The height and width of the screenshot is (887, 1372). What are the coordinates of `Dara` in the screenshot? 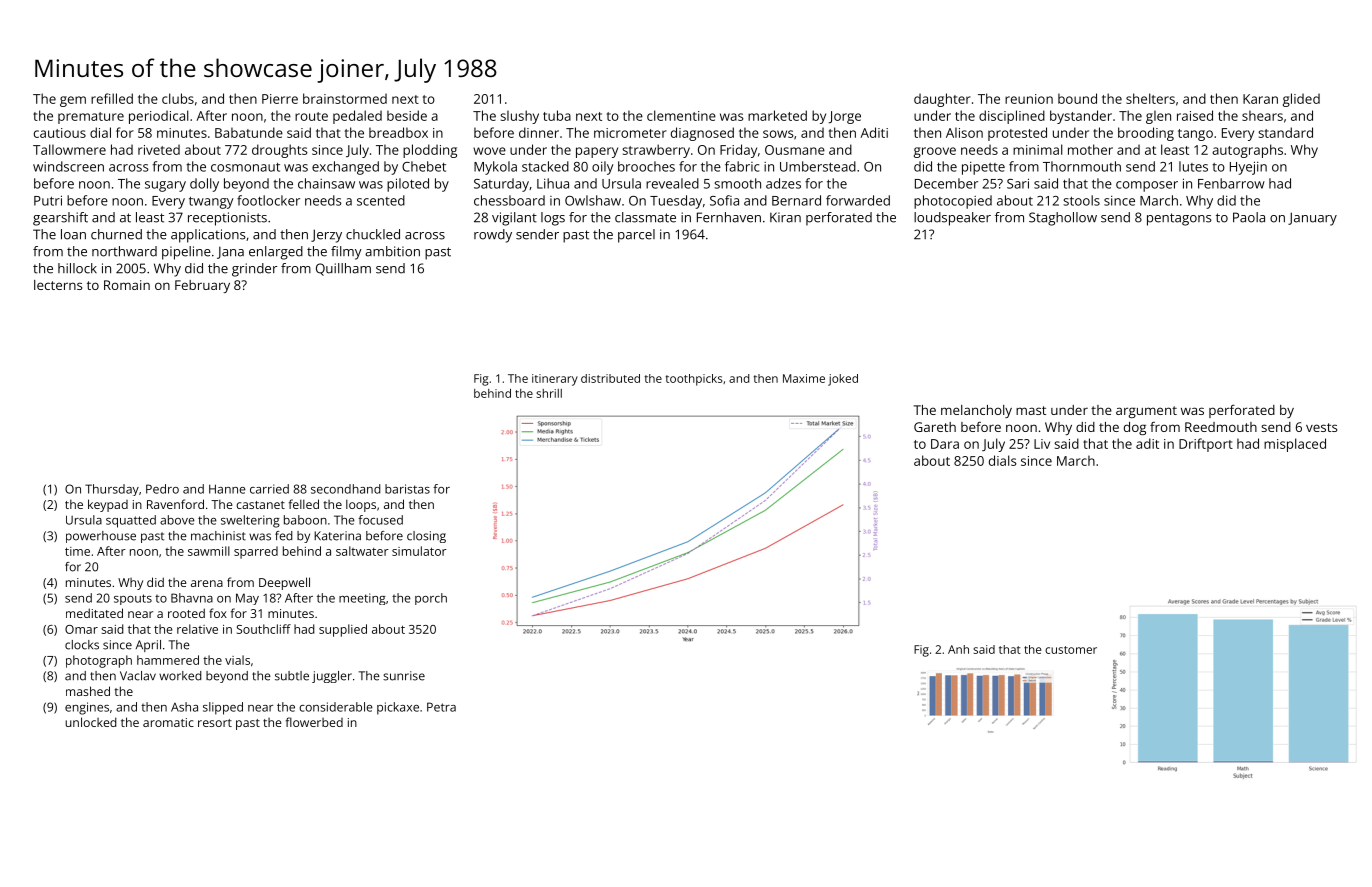 It's located at (945, 444).
